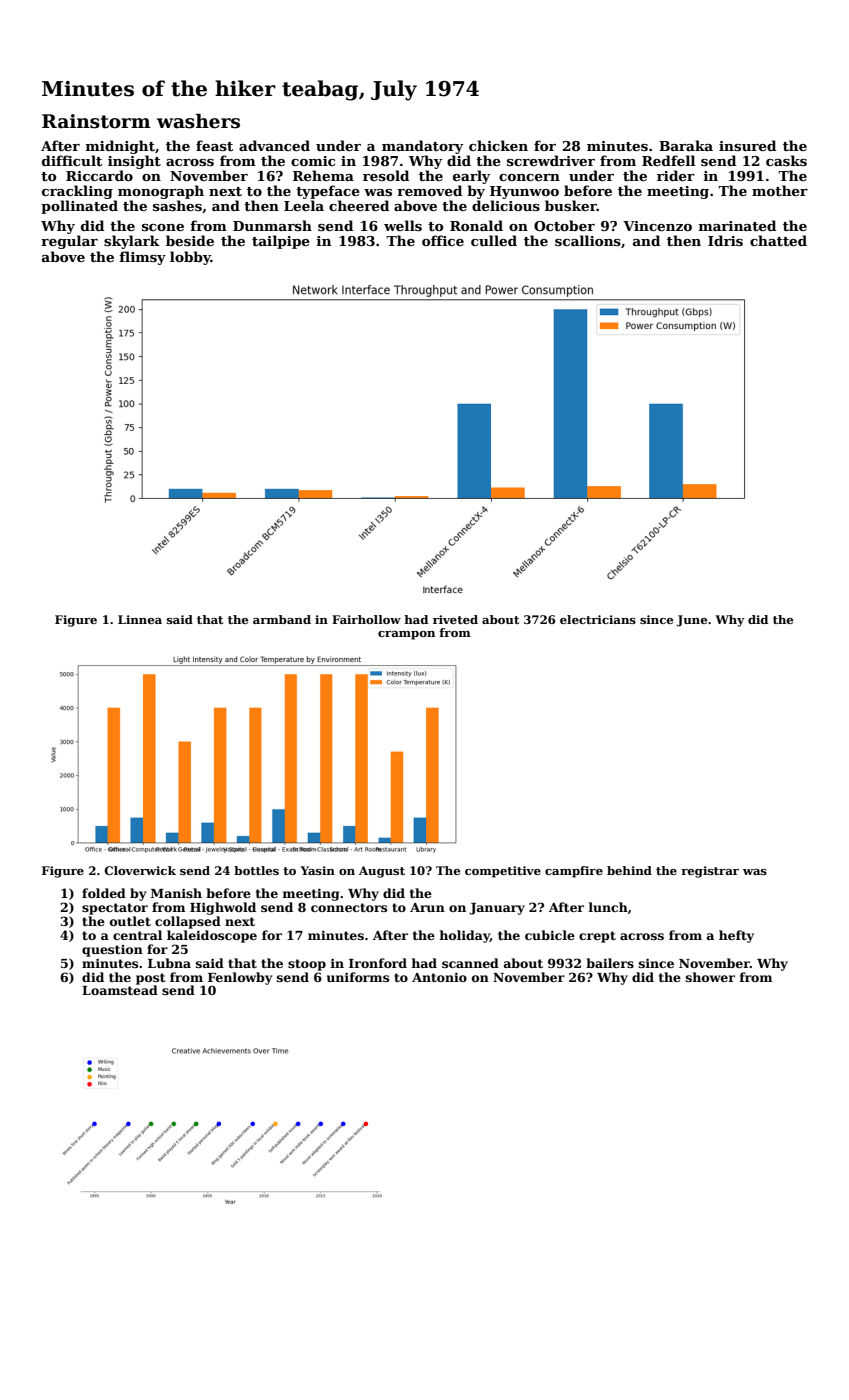 The height and width of the document is (1400, 849). Describe the element at coordinates (140, 619) in the document. I see `Linnea` at that location.
